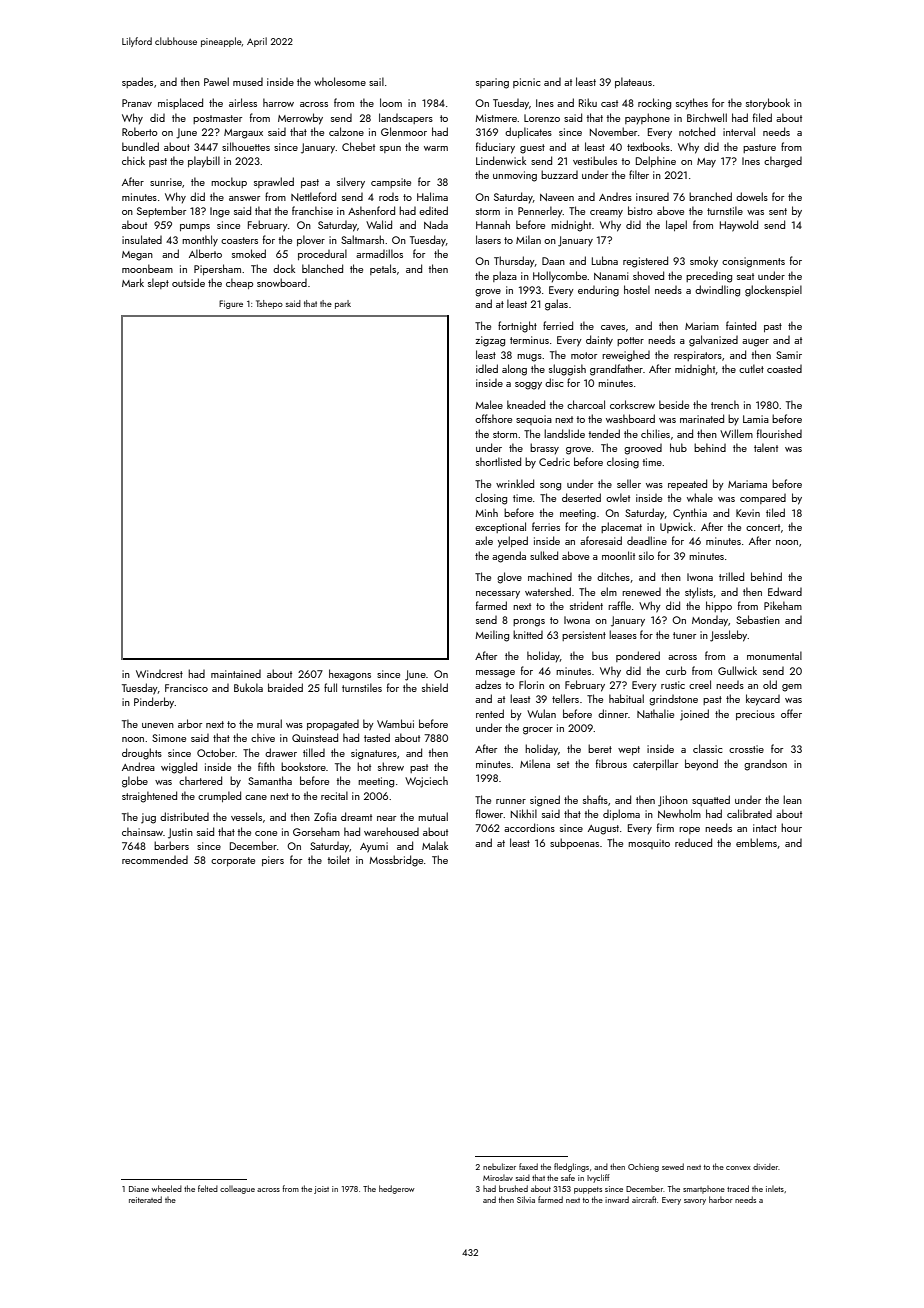 Image resolution: width=924 pixels, height=1308 pixels. What do you see at coordinates (484, 540) in the document?
I see `axle` at bounding box center [484, 540].
